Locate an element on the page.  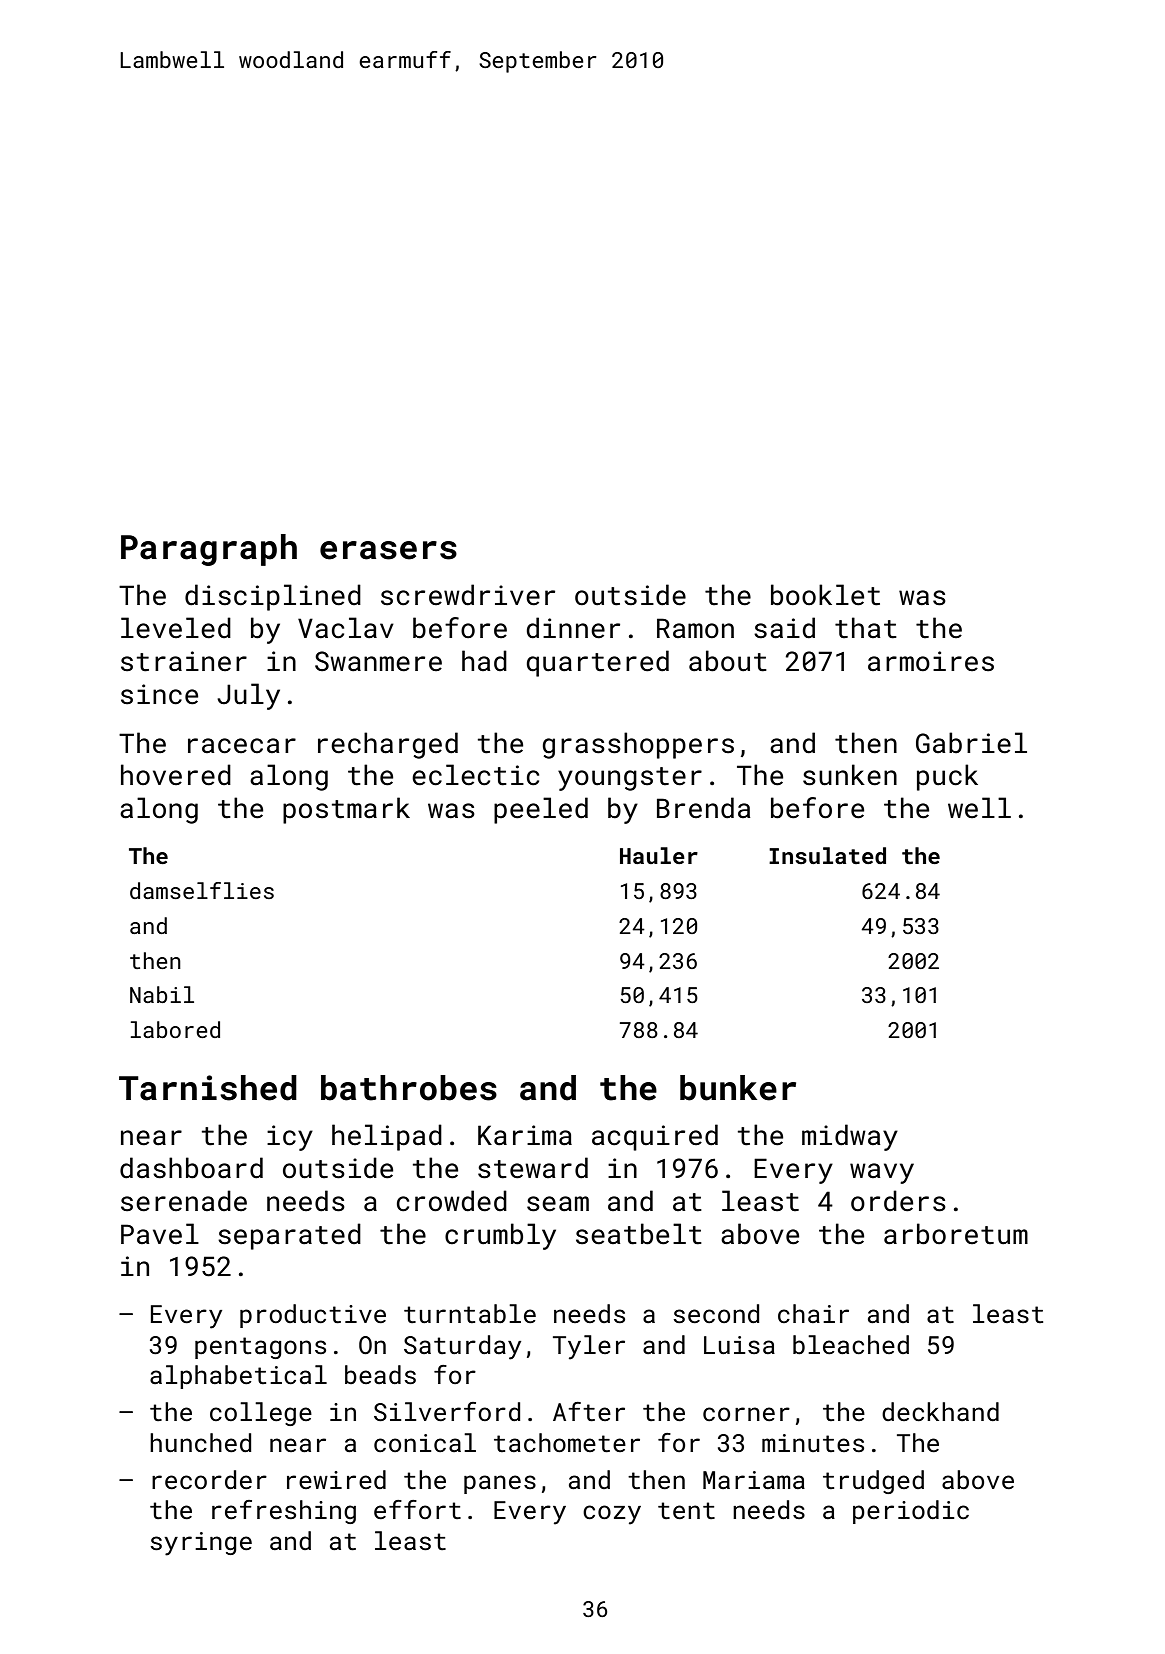
Karima is located at coordinates (525, 1135).
